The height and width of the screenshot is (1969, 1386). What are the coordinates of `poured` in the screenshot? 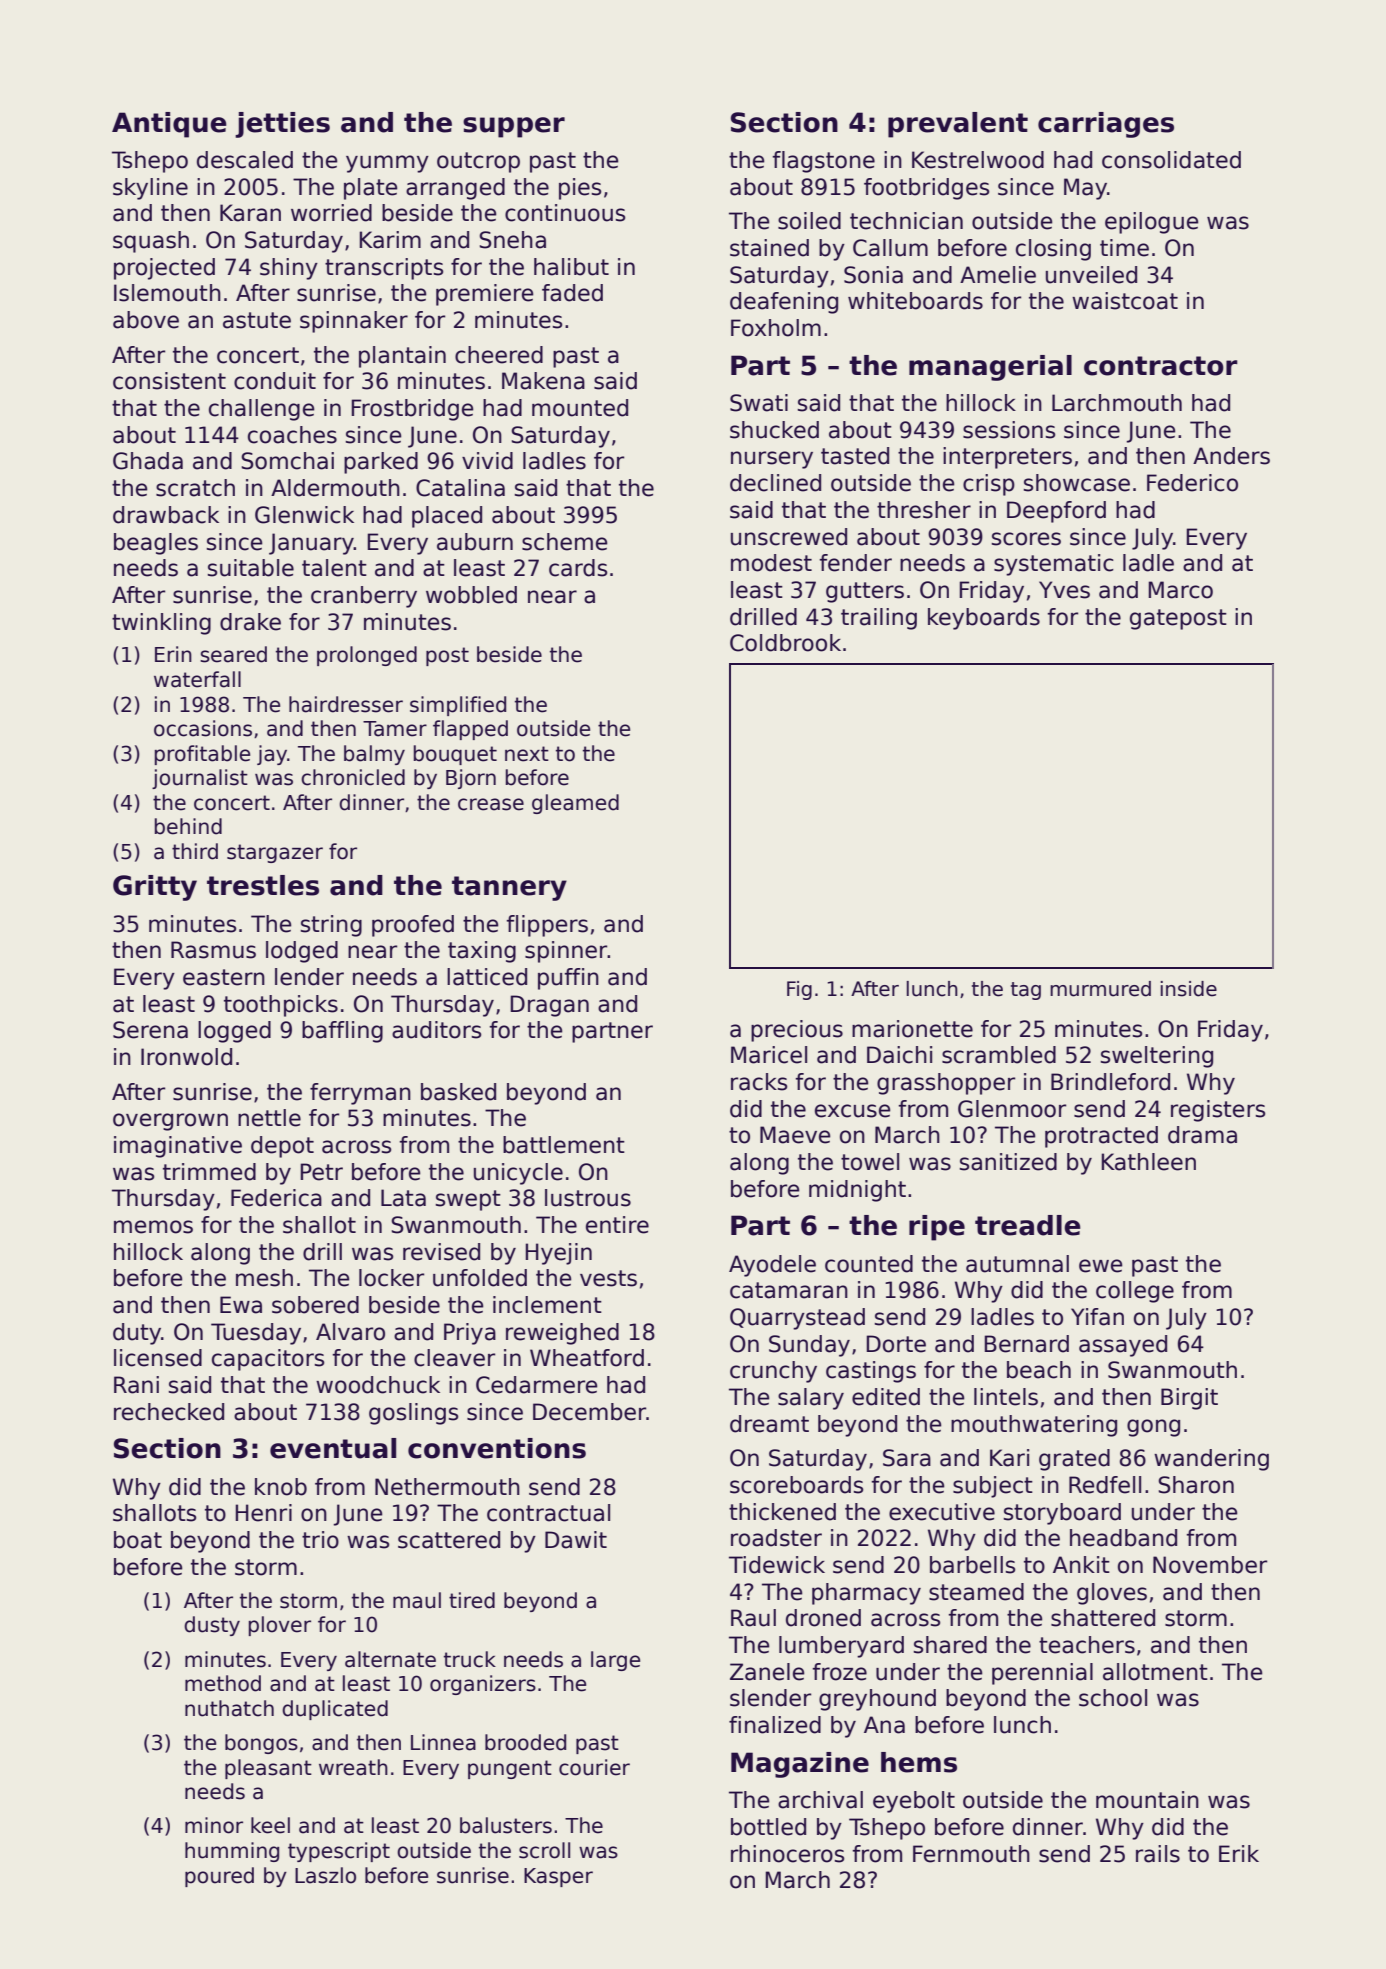 It's located at (219, 1877).
